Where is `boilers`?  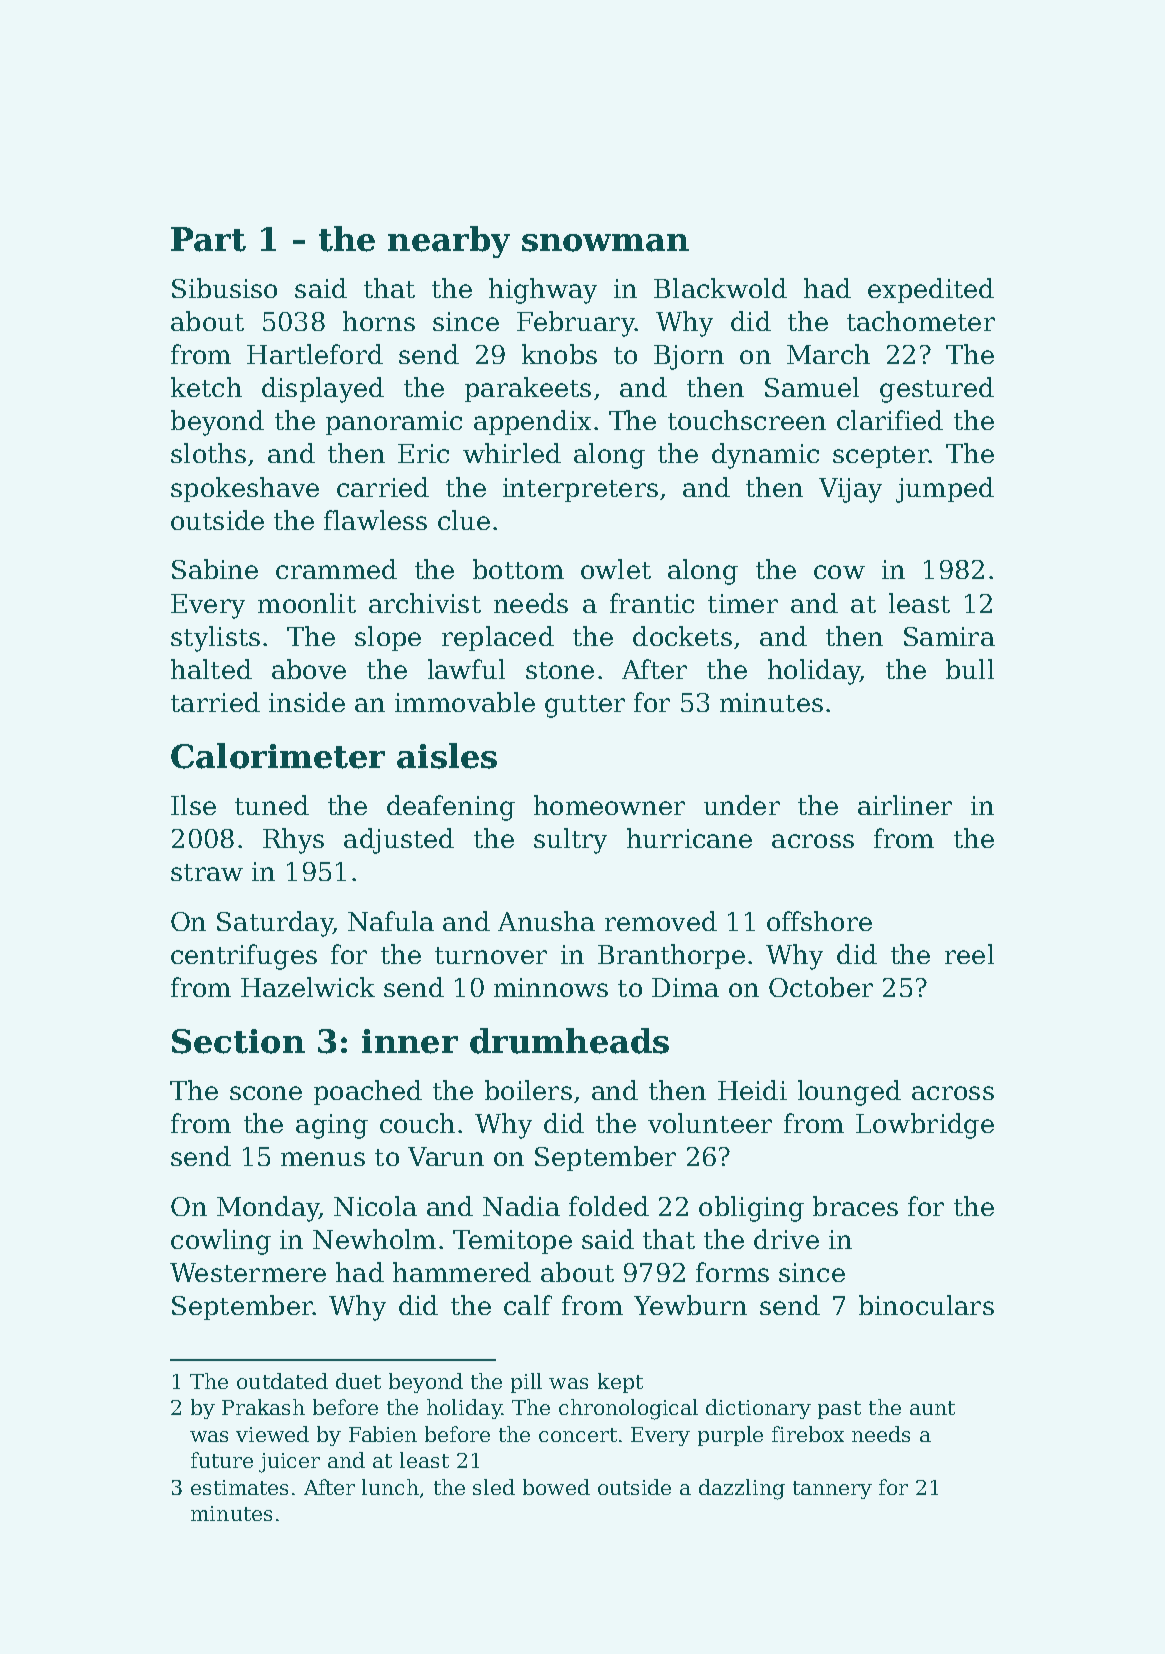
boilers is located at coordinates (528, 1090).
